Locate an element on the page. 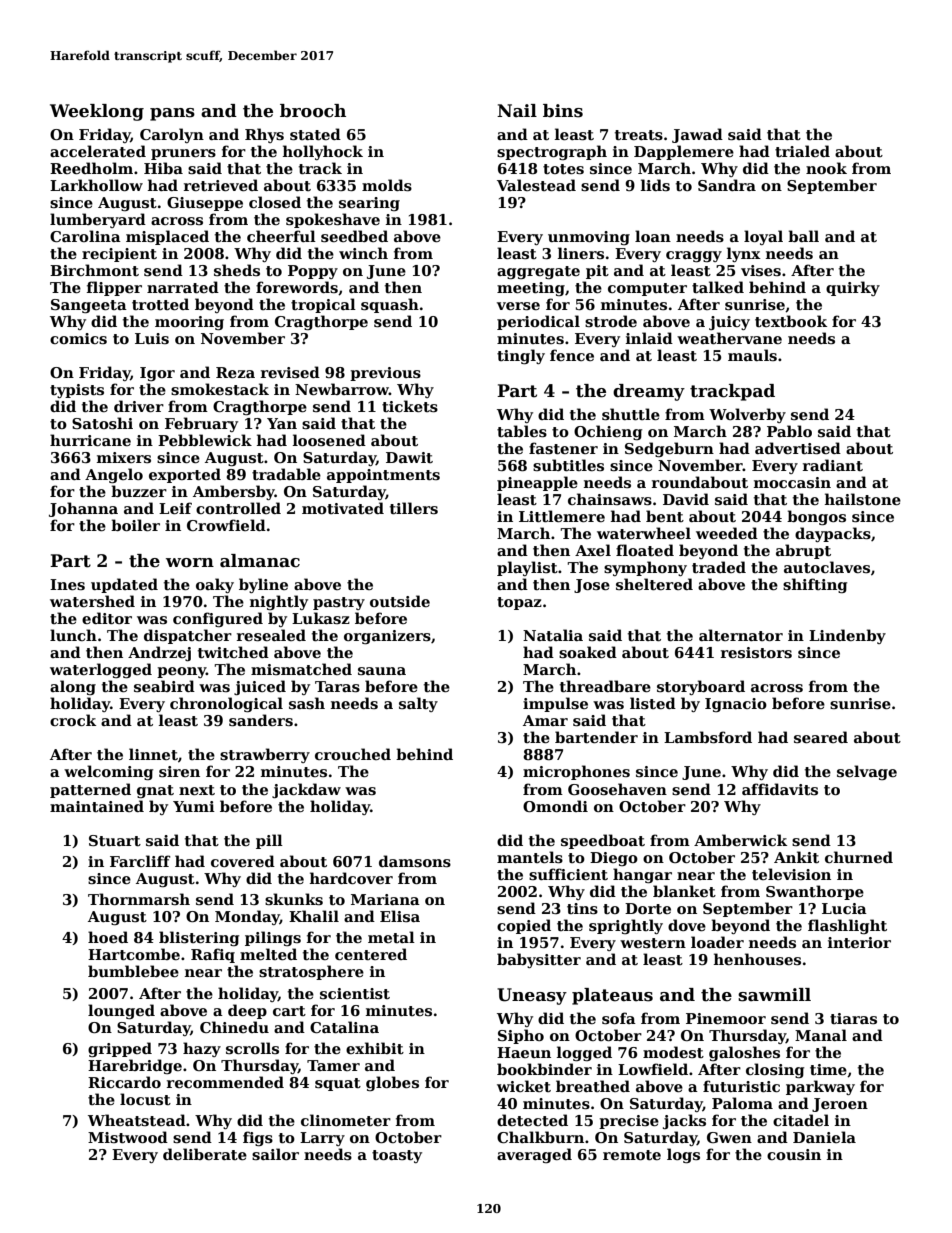  alternator is located at coordinates (741, 635).
